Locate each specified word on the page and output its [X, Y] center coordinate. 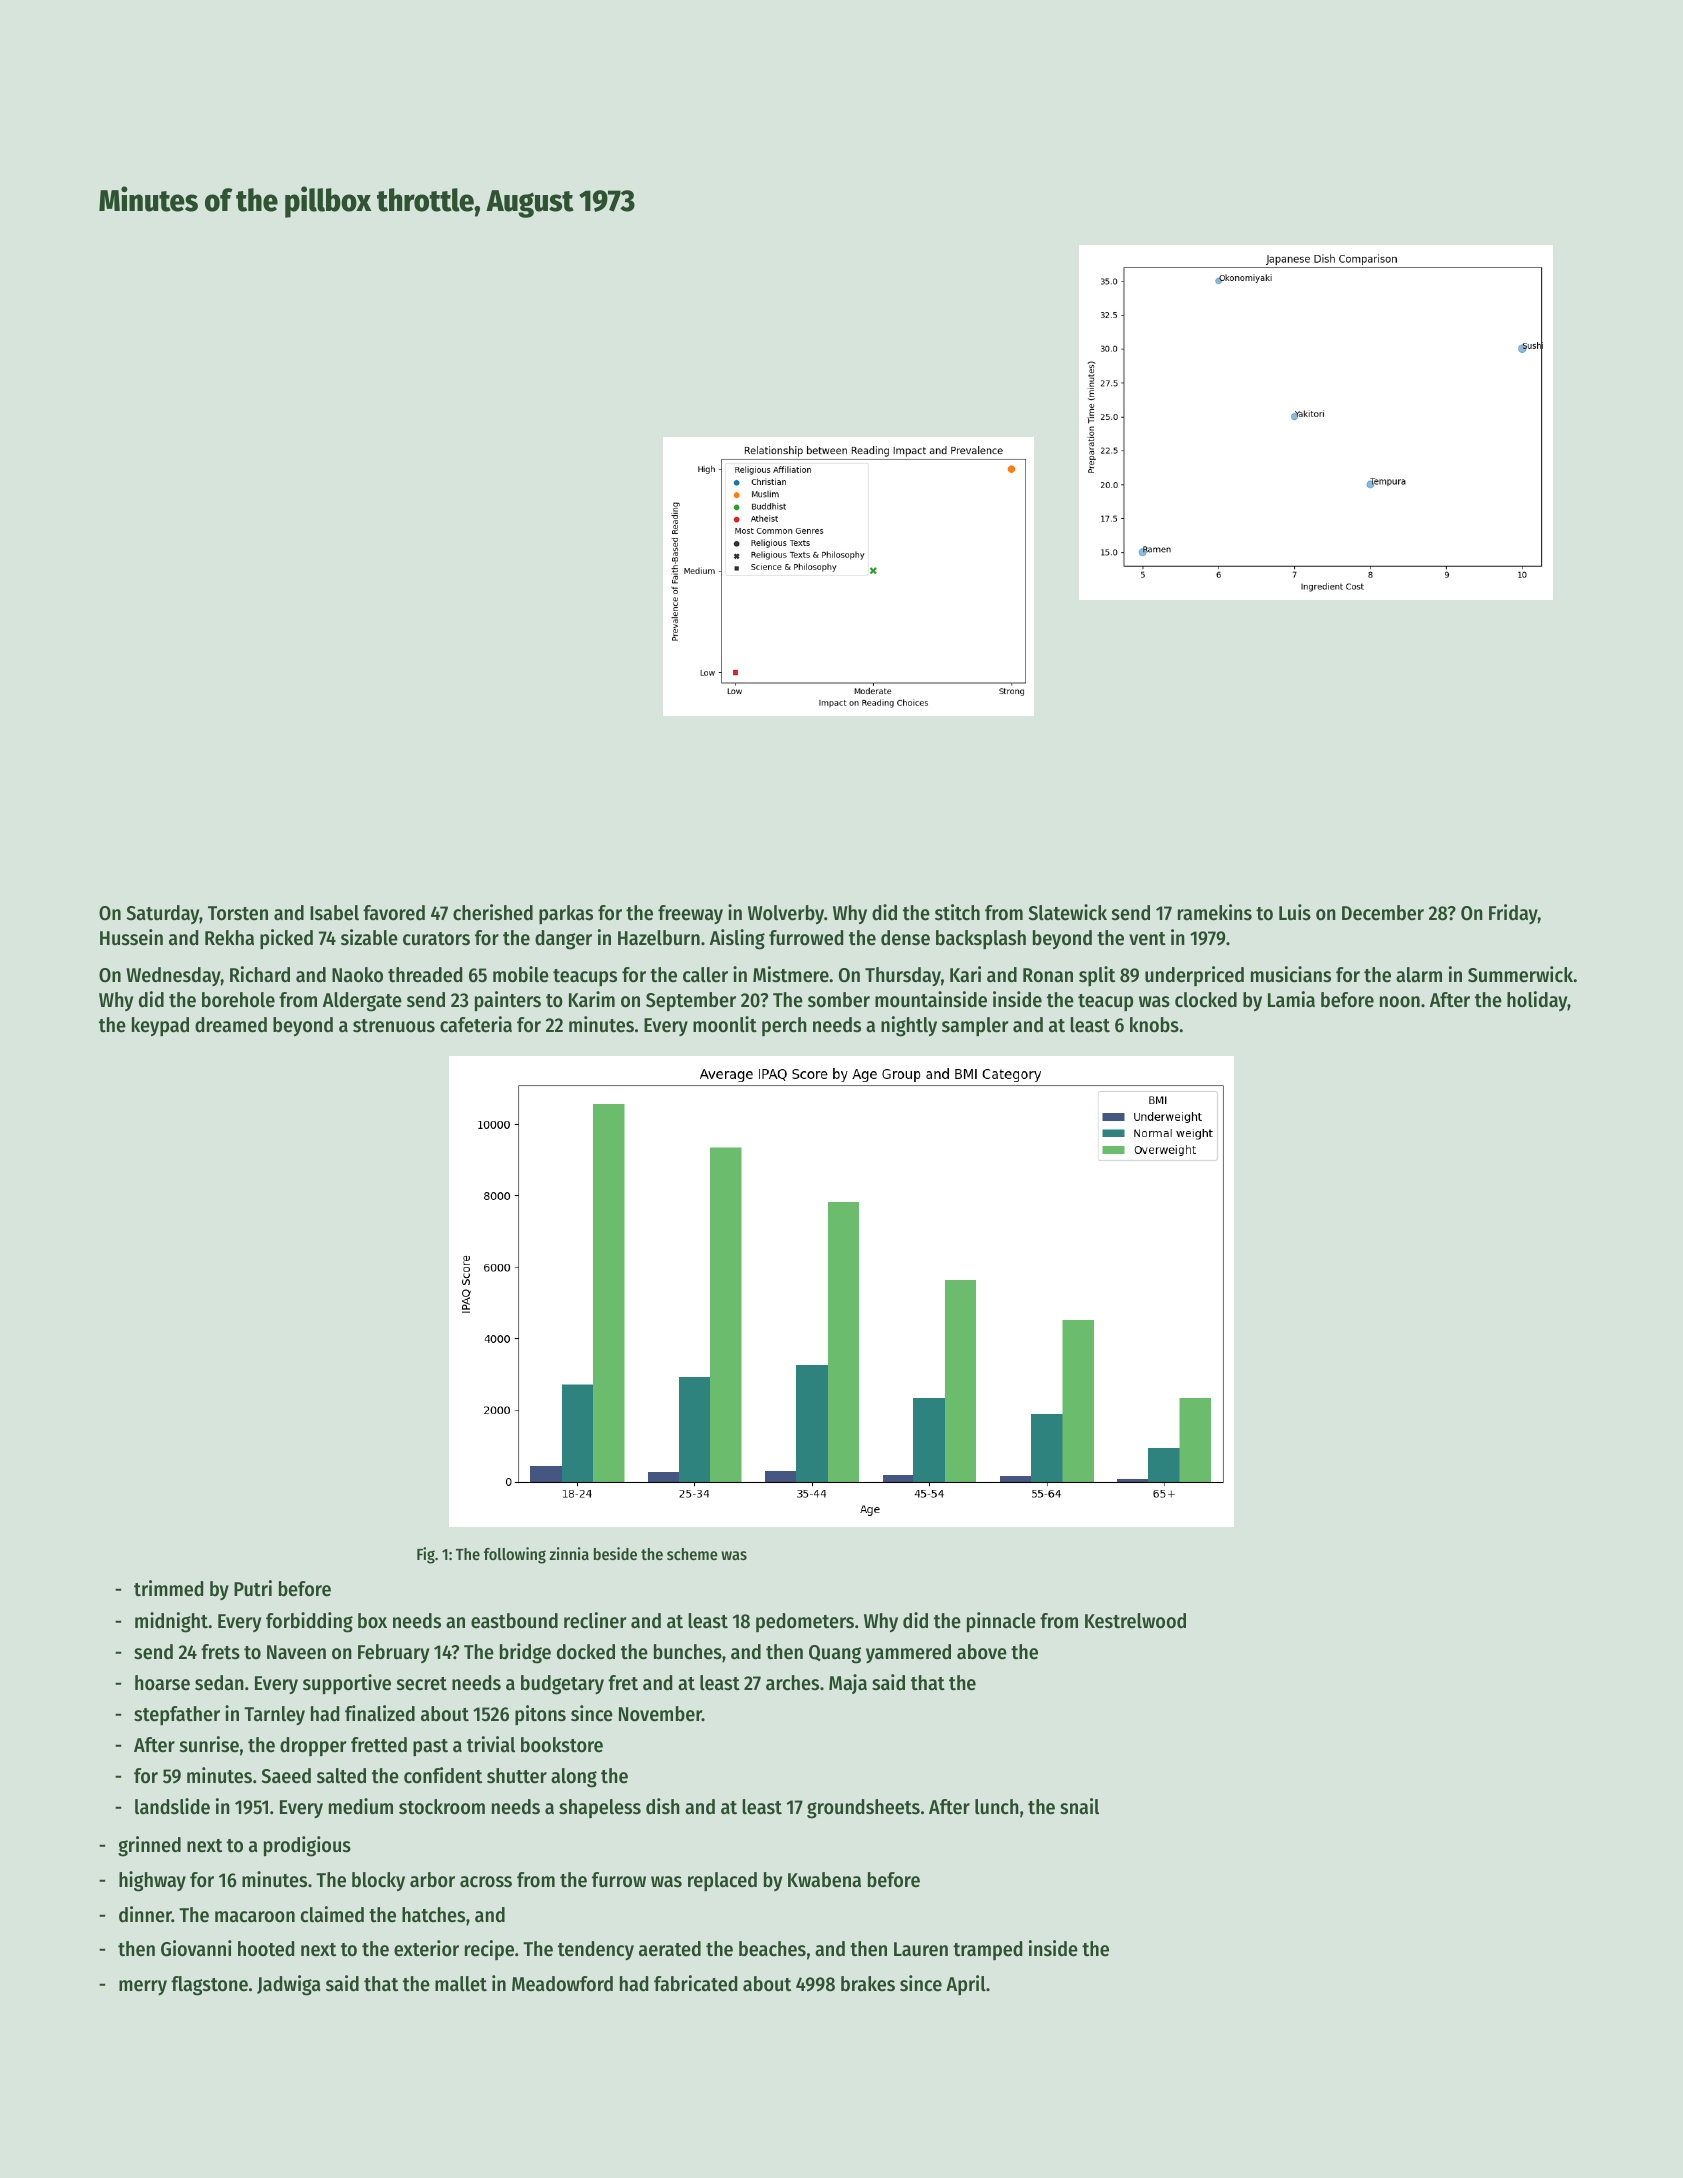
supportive [347, 1684]
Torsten [238, 913]
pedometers [805, 1622]
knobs [1154, 1025]
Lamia [1291, 999]
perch [784, 1026]
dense [905, 938]
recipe [489, 1950]
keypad [160, 1026]
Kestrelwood [1135, 1621]
